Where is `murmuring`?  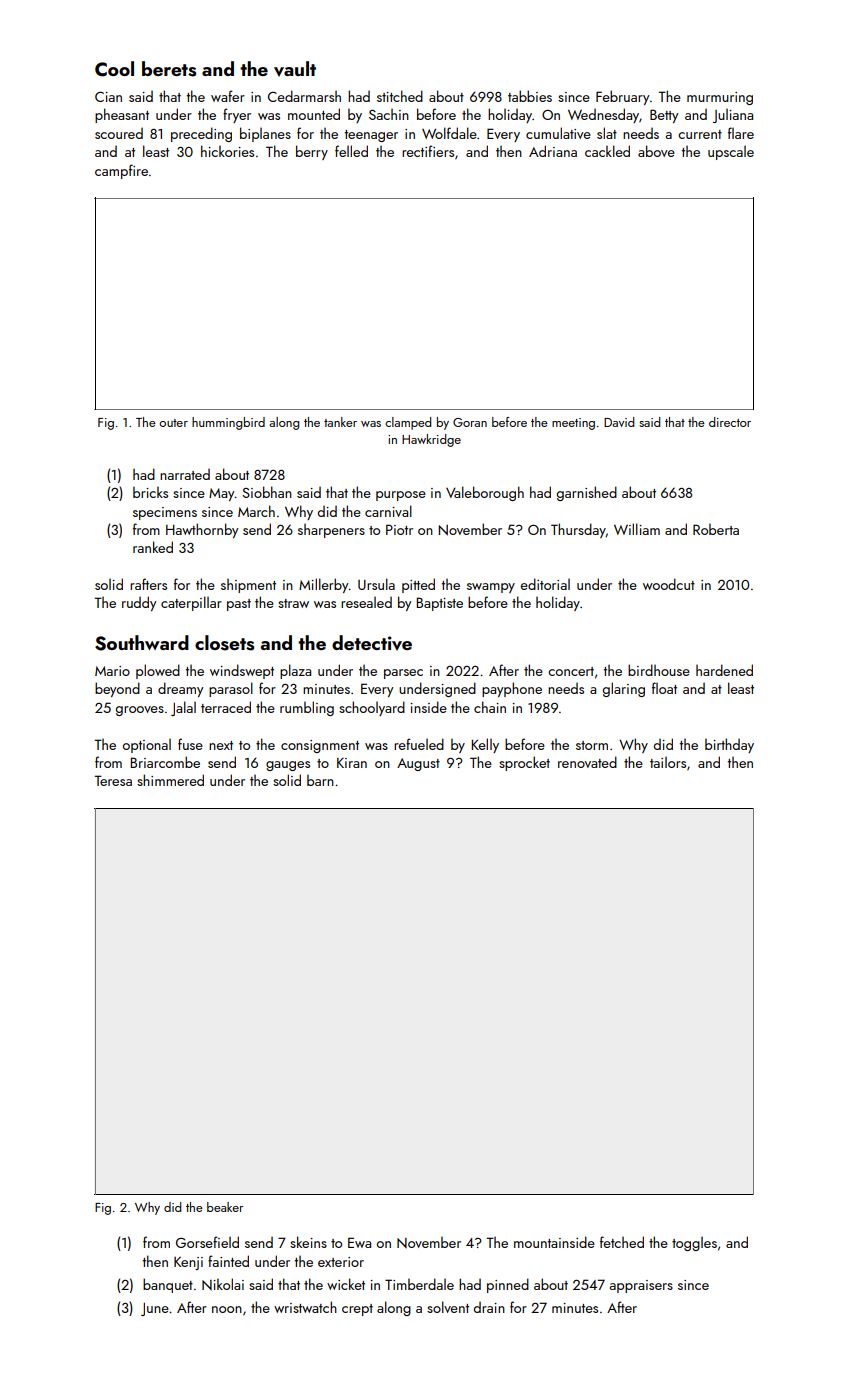
murmuring is located at coordinates (720, 98).
